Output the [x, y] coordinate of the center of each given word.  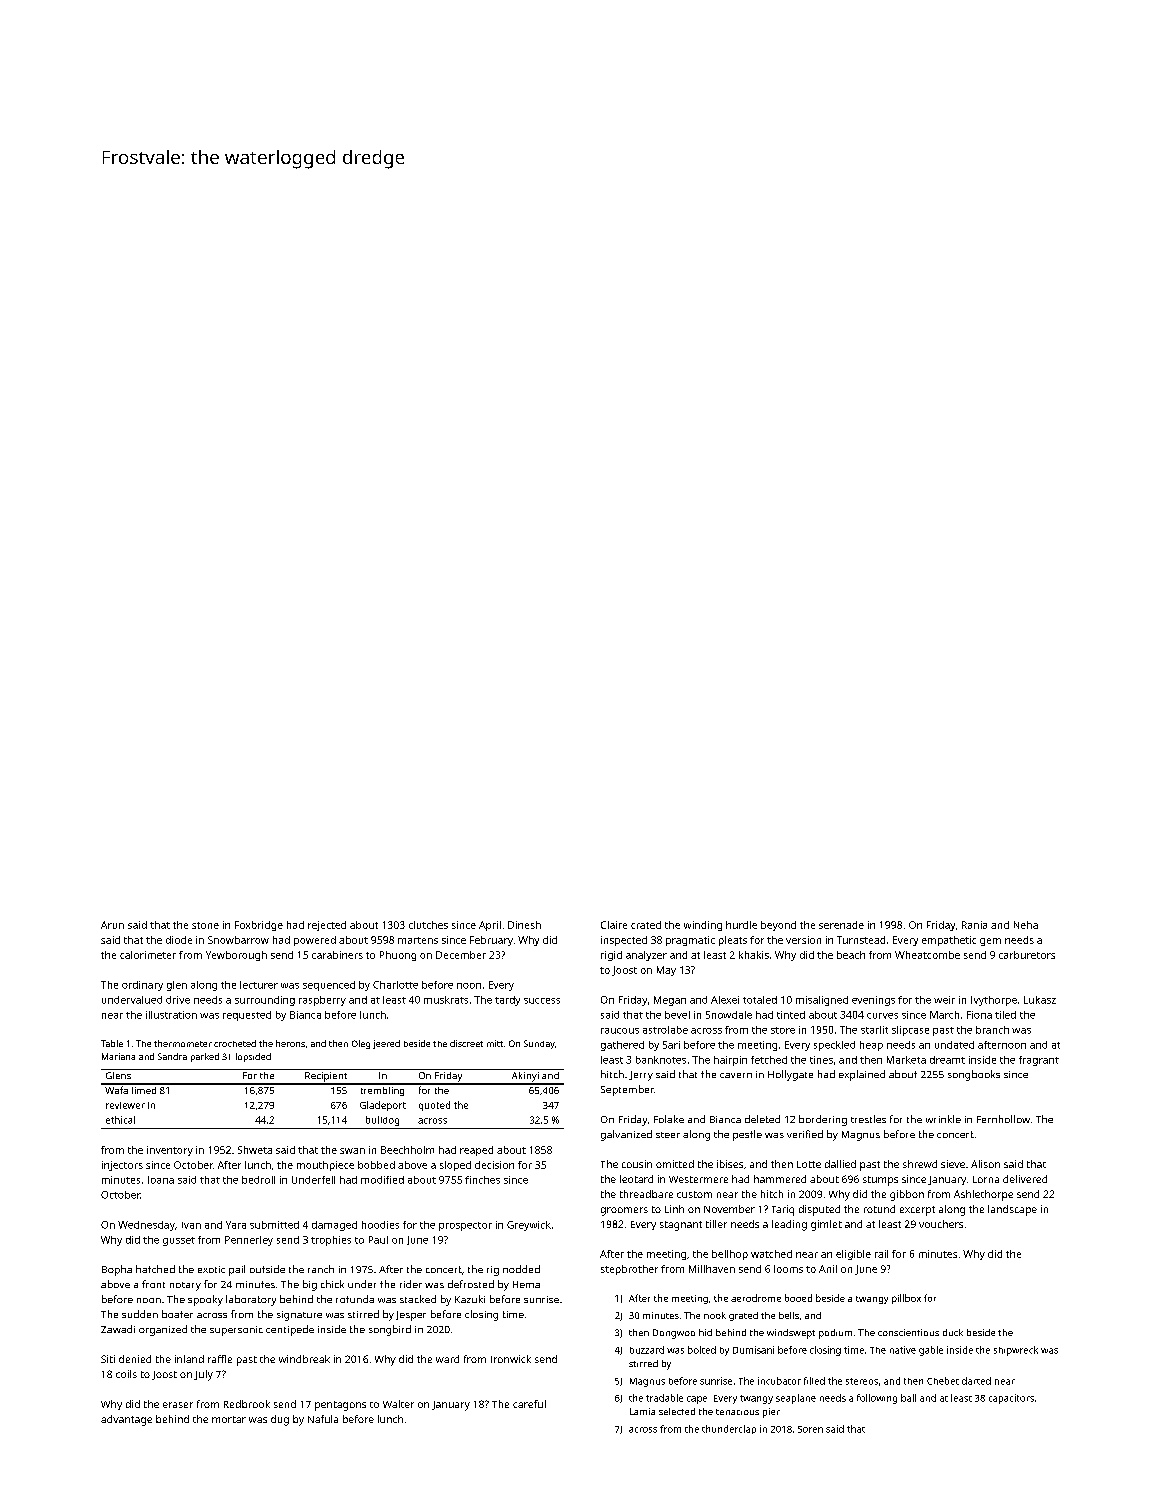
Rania [974, 925]
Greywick [529, 1226]
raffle [220, 1359]
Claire [614, 925]
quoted [434, 1106]
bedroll [258, 1180]
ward [447, 1359]
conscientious [908, 1332]
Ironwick [511, 1359]
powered [315, 941]
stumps [880, 1181]
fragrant [1039, 1061]
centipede [290, 1330]
